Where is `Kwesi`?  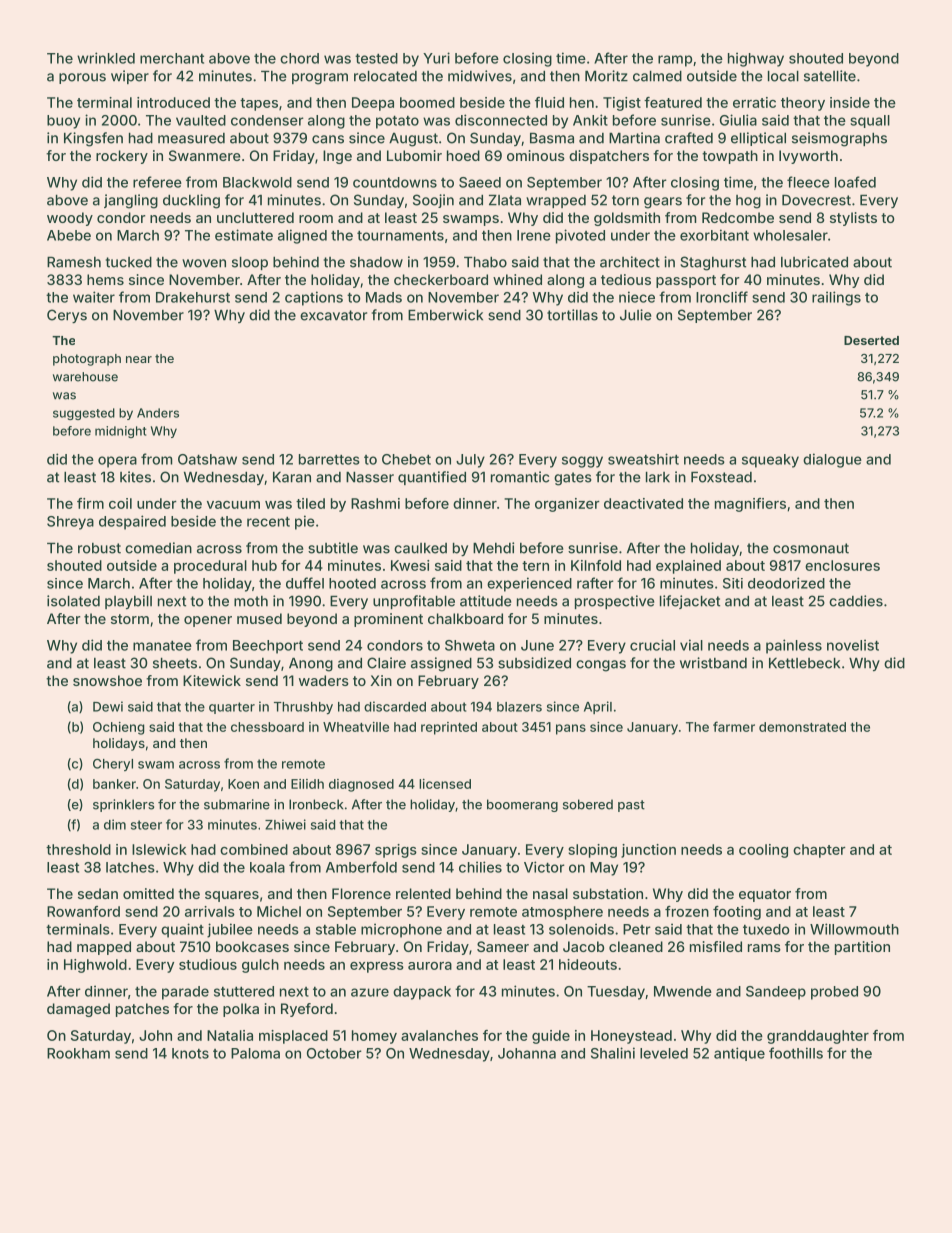
Kwesi is located at coordinates (410, 565).
